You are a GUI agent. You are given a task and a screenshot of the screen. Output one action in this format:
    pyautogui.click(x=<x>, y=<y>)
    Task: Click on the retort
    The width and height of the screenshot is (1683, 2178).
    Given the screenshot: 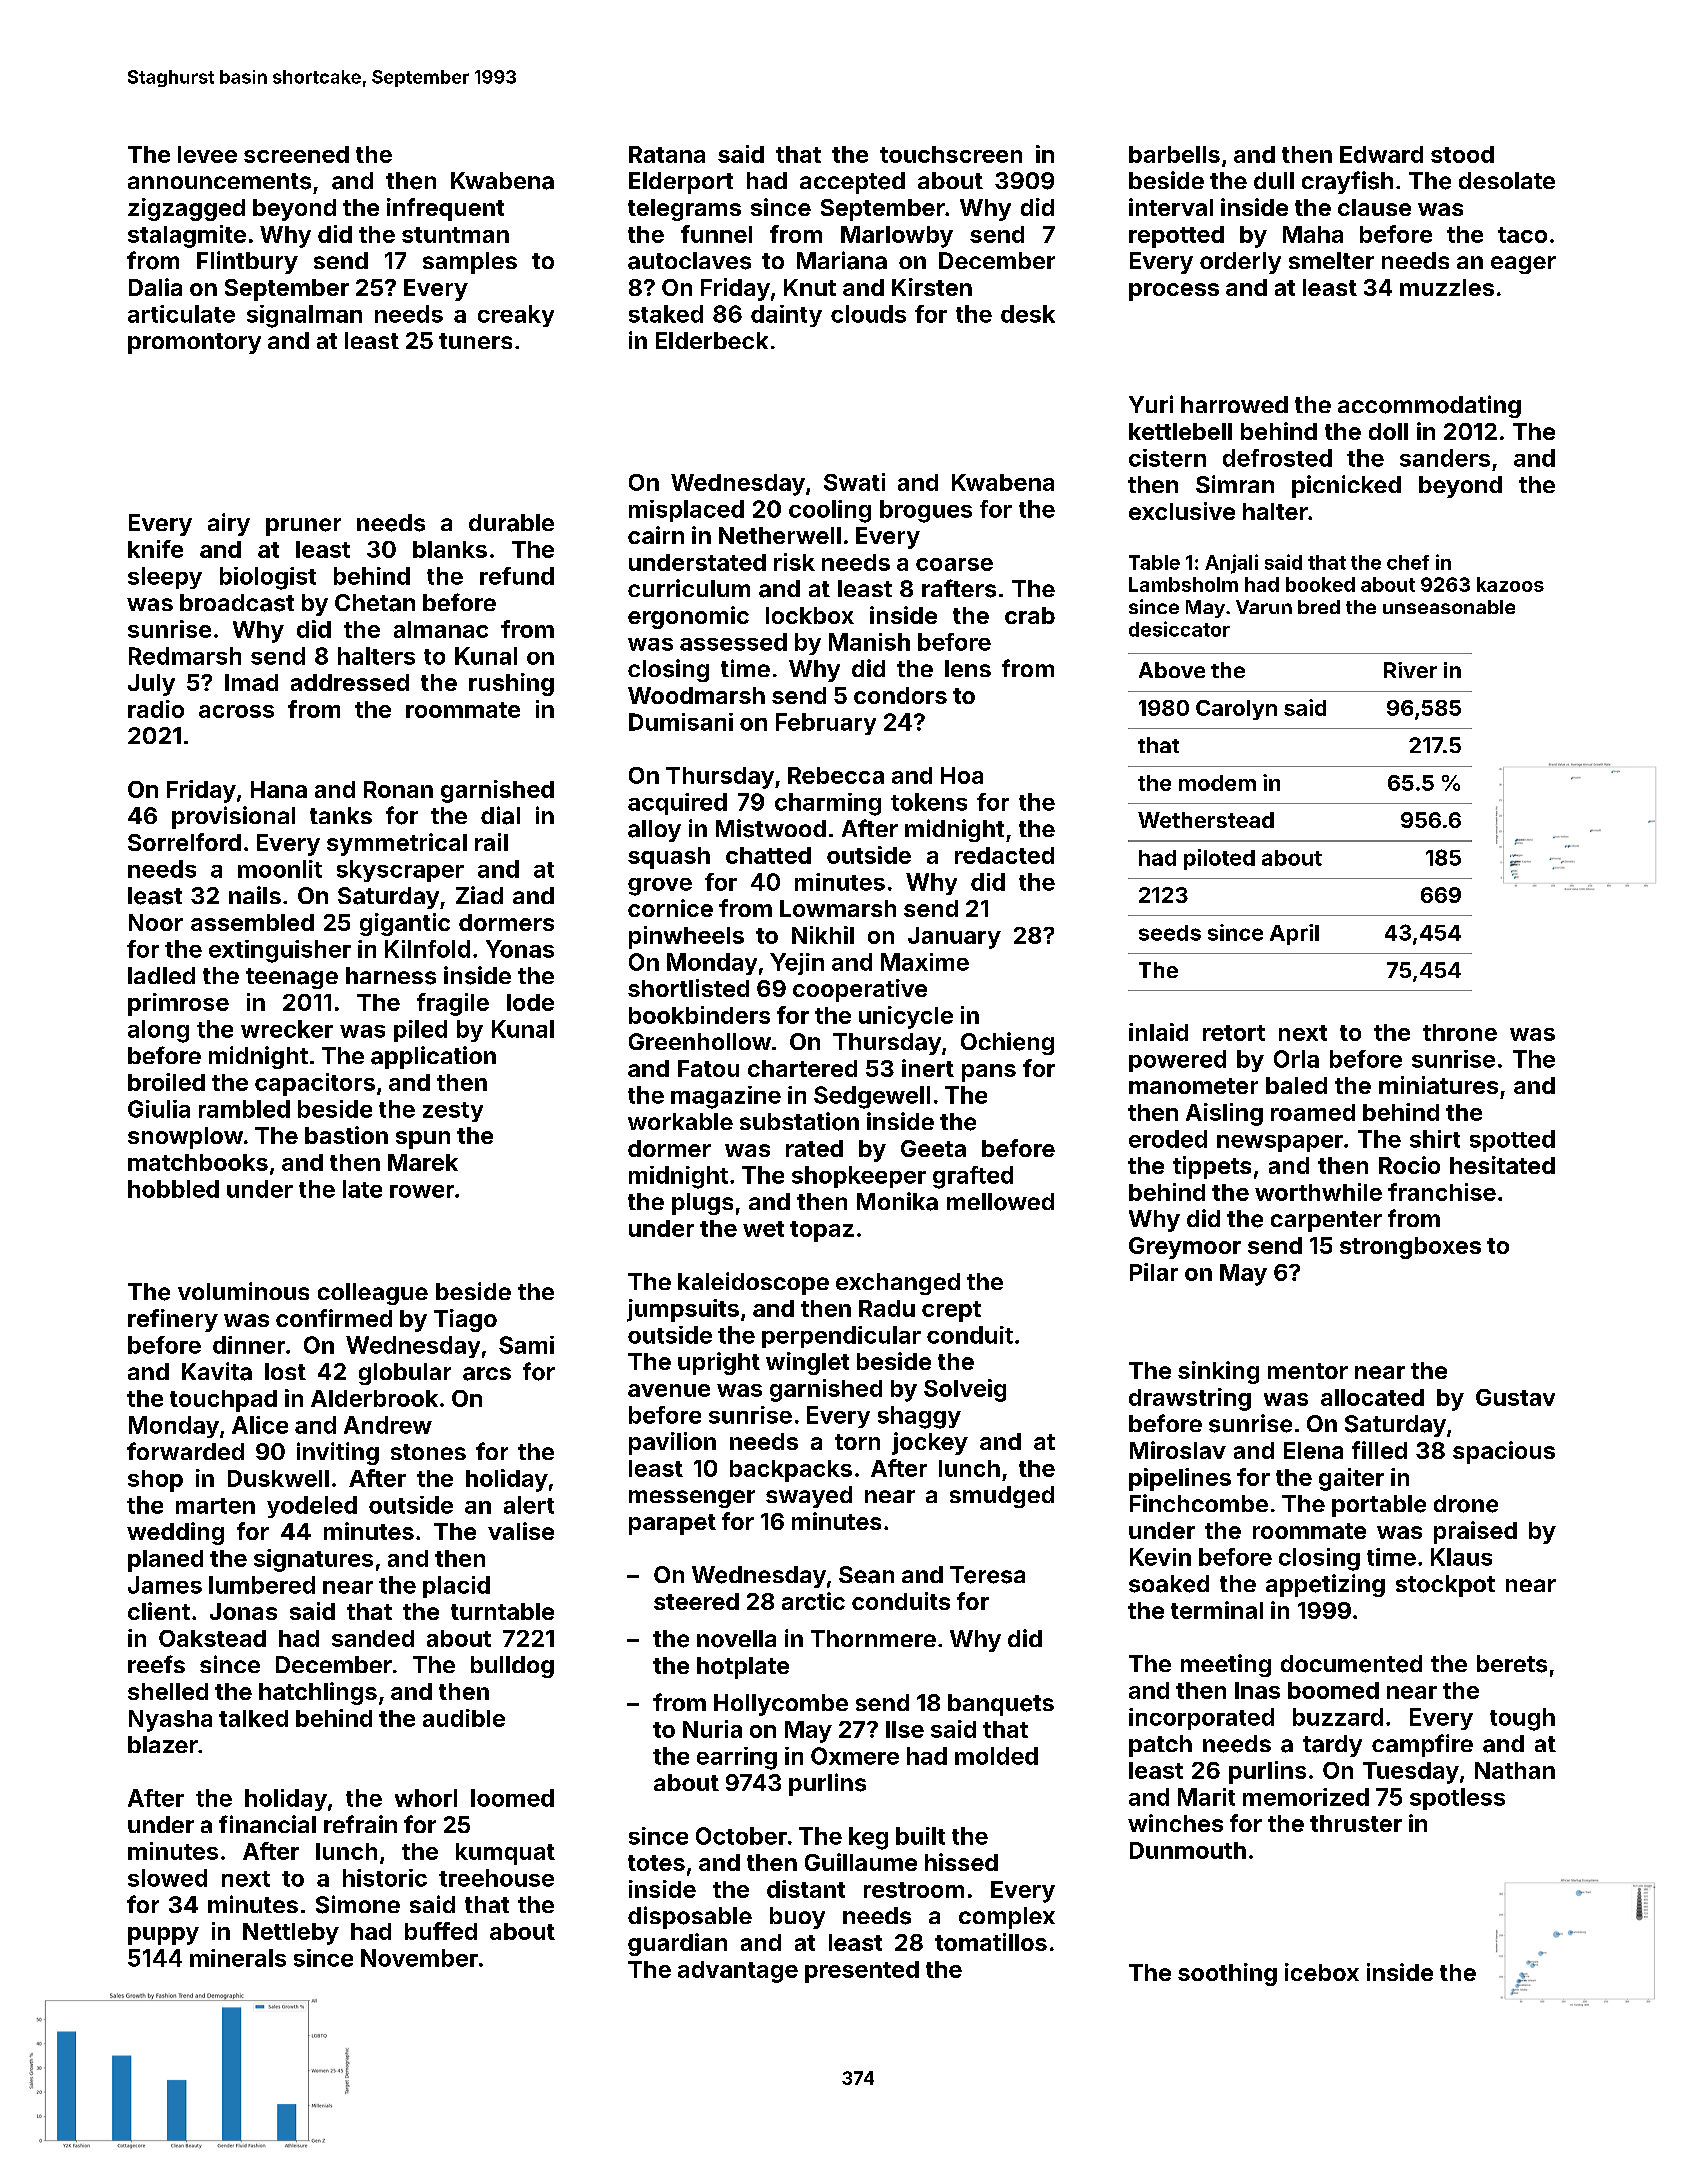 What is the action you would take?
    pyautogui.click(x=1234, y=1033)
